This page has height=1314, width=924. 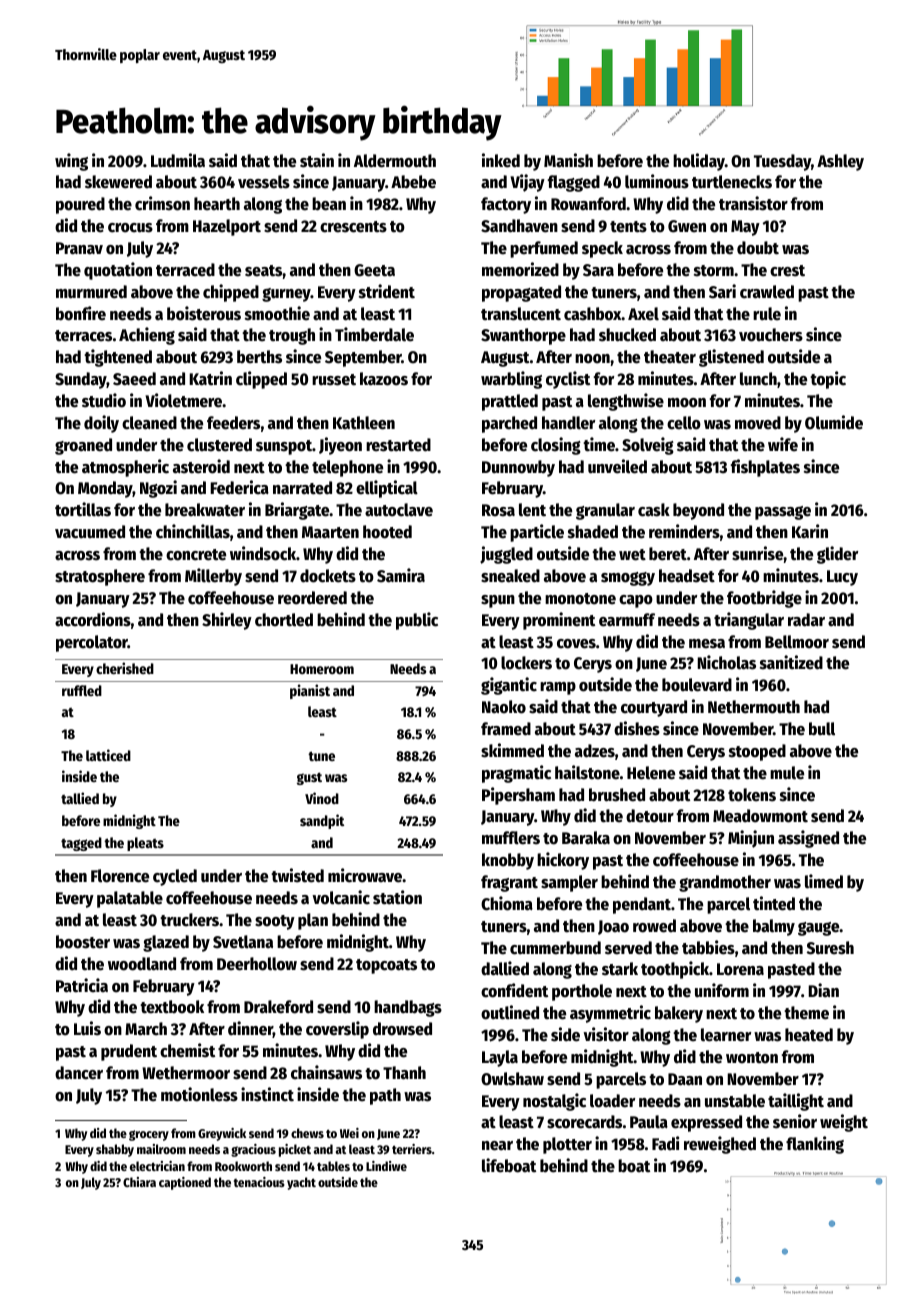 I want to click on Chioma, so click(x=507, y=903).
